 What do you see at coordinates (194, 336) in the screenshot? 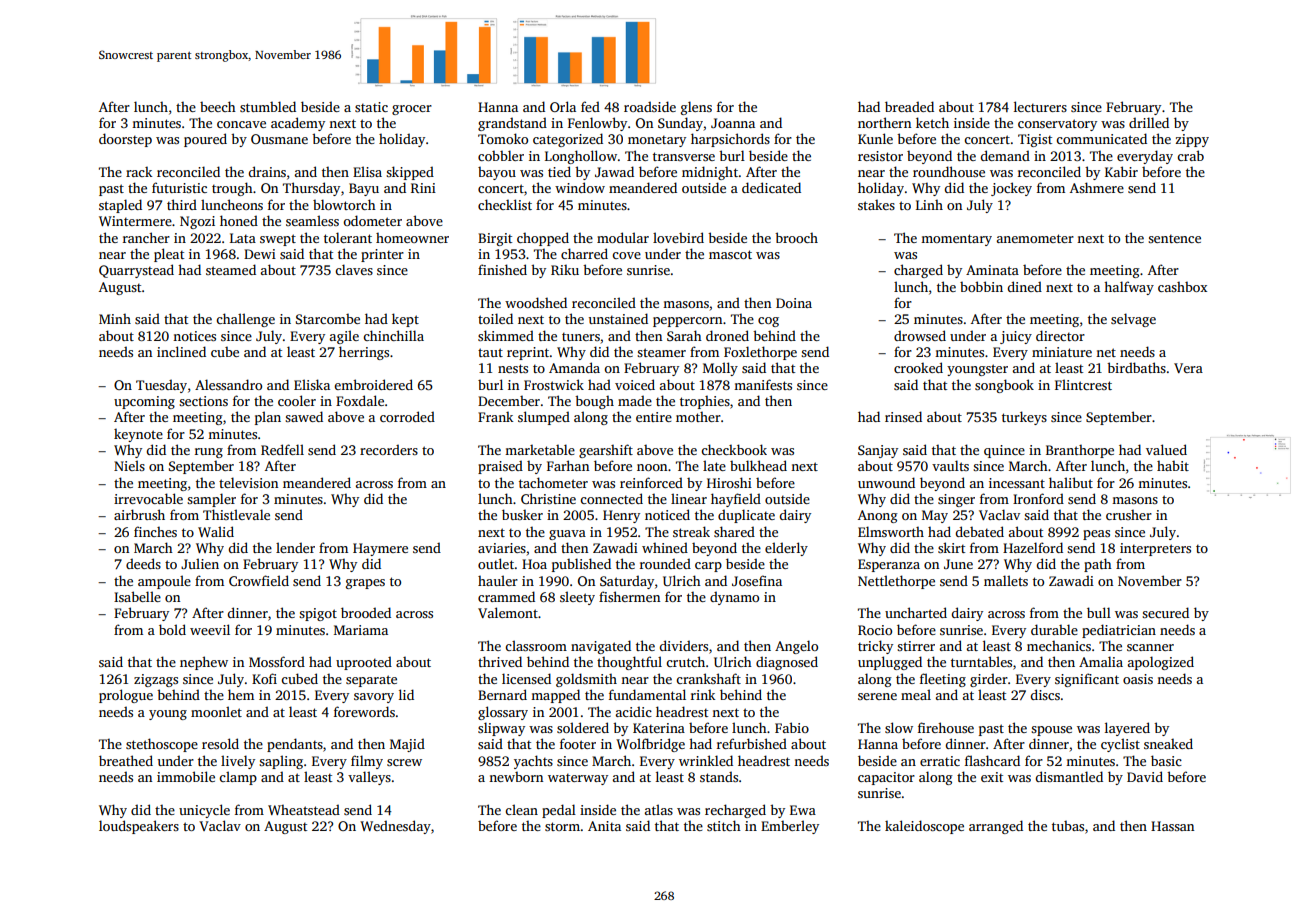
I see `notices` at bounding box center [194, 336].
